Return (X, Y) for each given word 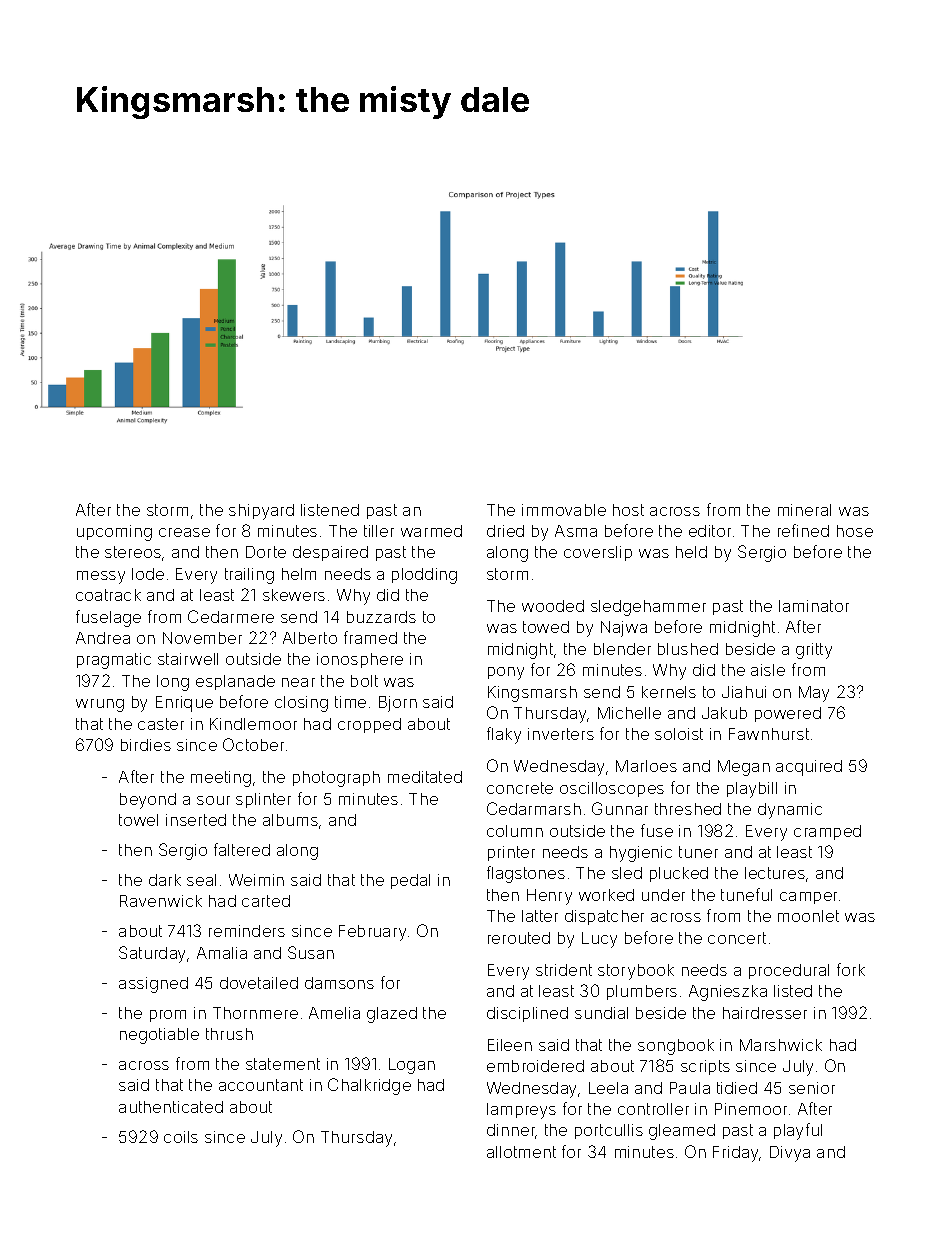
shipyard (261, 512)
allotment (521, 1152)
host (628, 510)
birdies (146, 745)
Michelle (629, 713)
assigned (153, 985)
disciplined (527, 1014)
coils (181, 1137)
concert (737, 938)
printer (511, 853)
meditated (425, 777)
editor (710, 531)
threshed (688, 809)
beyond (148, 801)
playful (798, 1131)
